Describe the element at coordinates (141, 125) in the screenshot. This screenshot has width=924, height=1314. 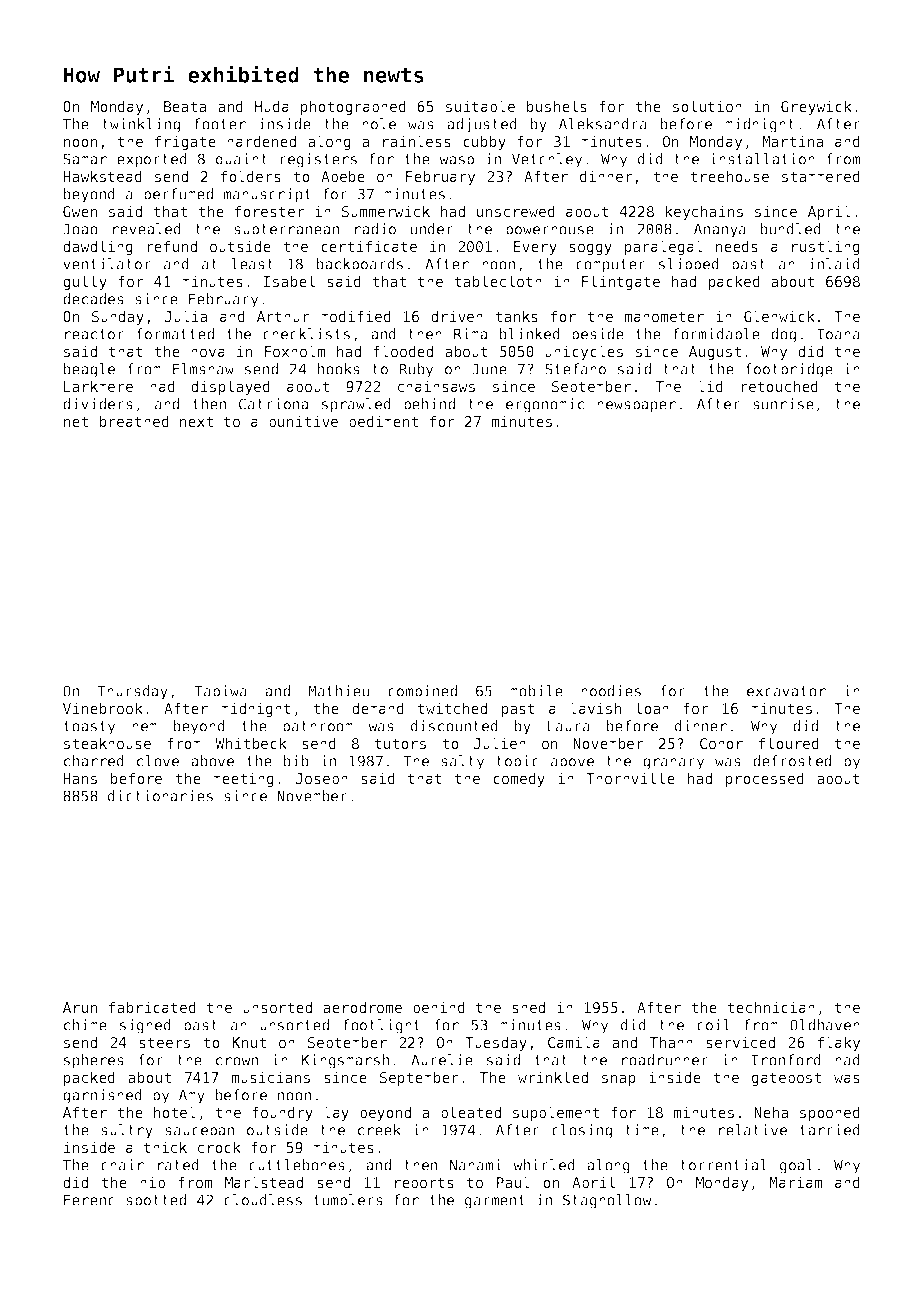
I see `twinkling` at that location.
